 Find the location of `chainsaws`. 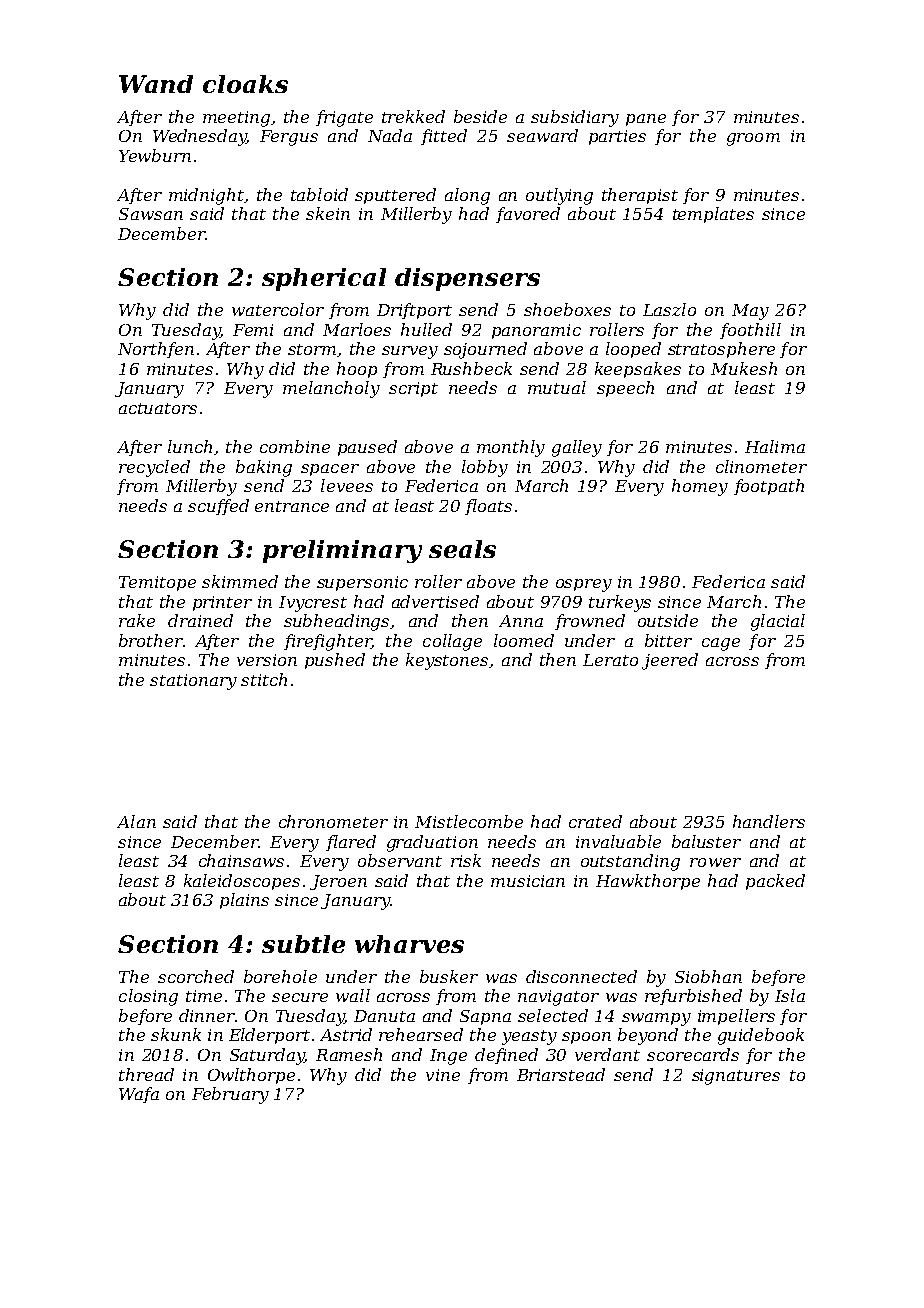

chainsaws is located at coordinates (241, 860).
